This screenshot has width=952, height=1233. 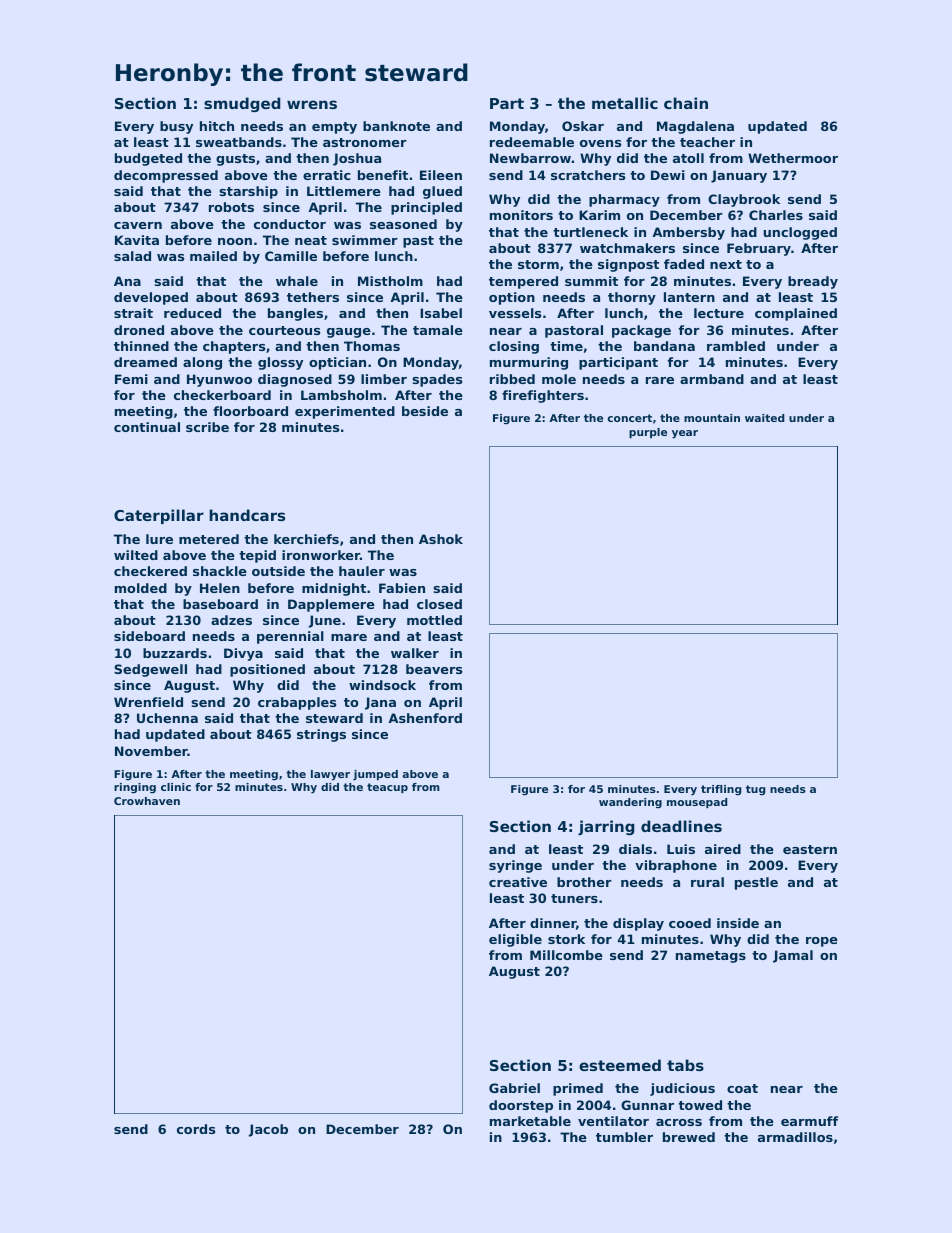 What do you see at coordinates (627, 248) in the screenshot?
I see `watchmakers` at bounding box center [627, 248].
